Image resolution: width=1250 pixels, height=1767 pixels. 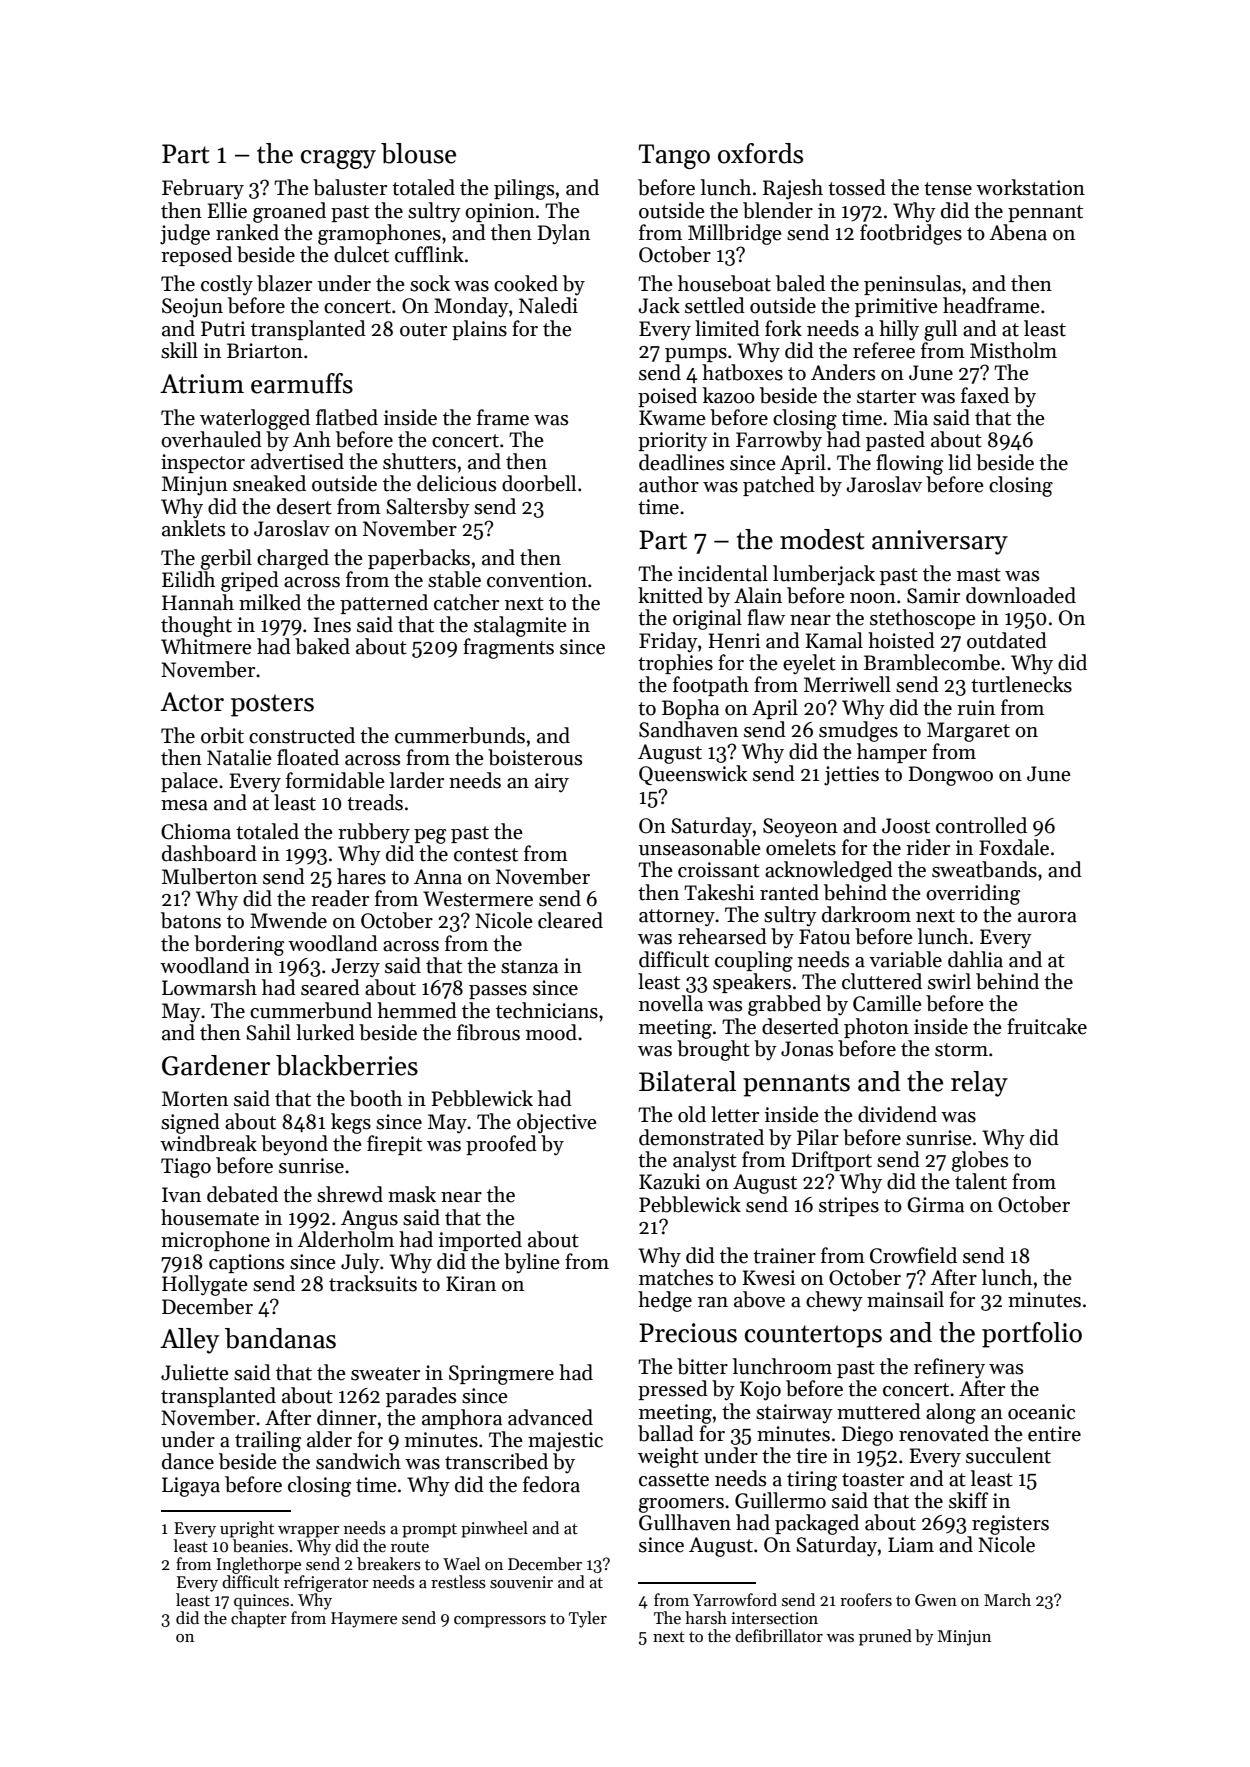 What do you see at coordinates (669, 1181) in the screenshot?
I see `Kazuki` at bounding box center [669, 1181].
